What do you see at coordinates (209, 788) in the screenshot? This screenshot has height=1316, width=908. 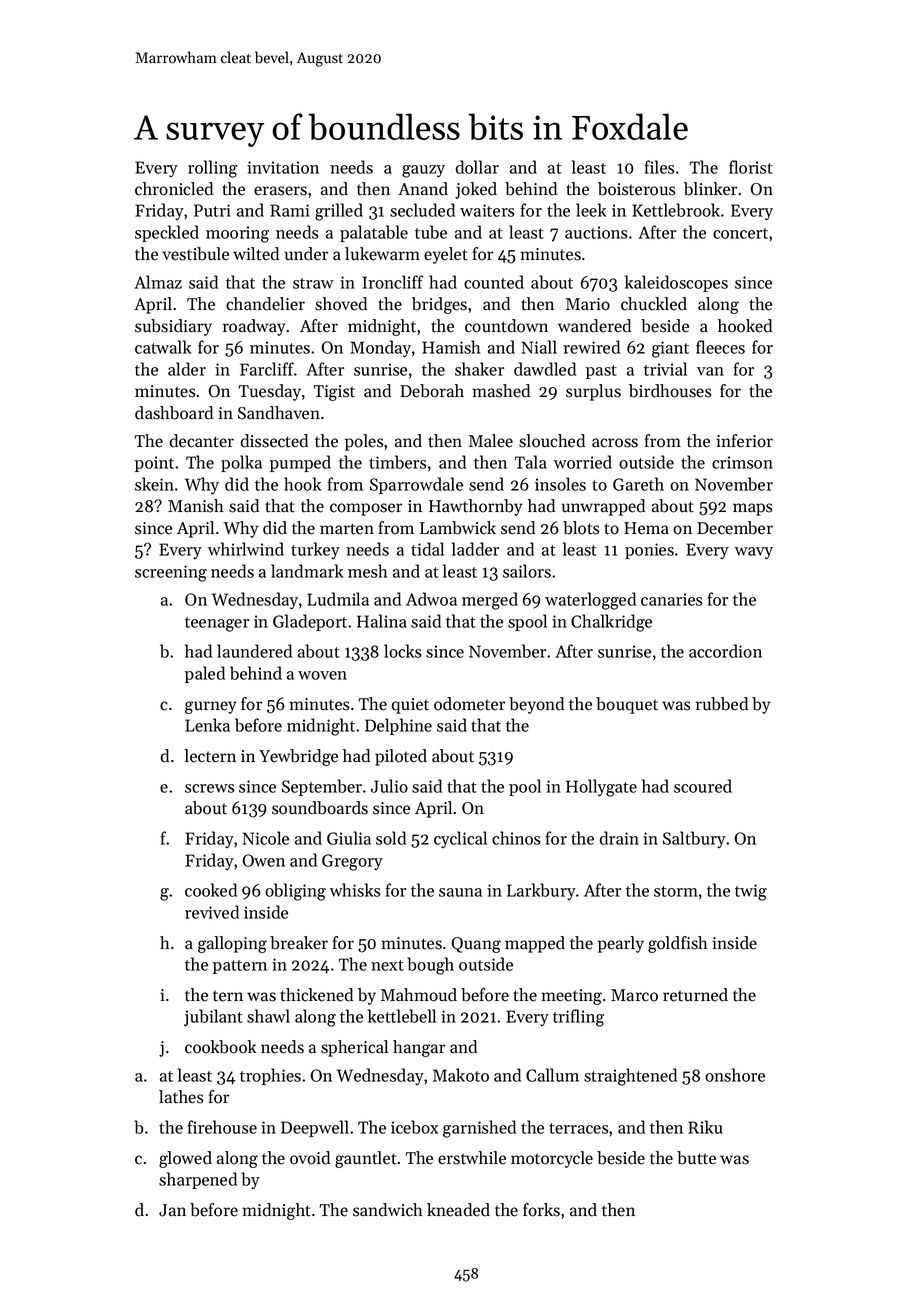 I see `screws` at bounding box center [209, 788].
